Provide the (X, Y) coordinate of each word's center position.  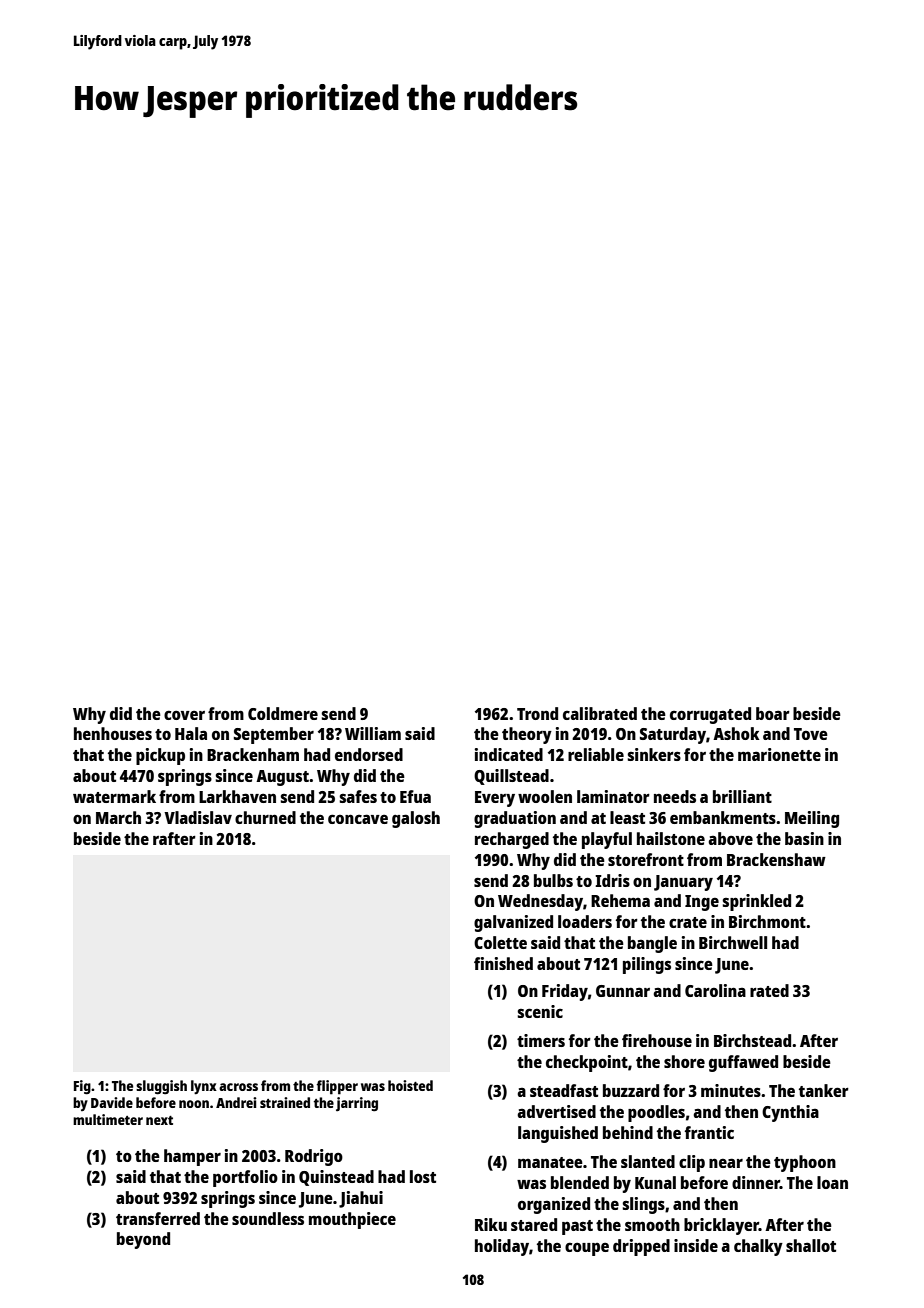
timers (541, 1040)
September (274, 735)
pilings (647, 965)
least (627, 817)
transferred (158, 1218)
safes (358, 796)
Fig (82, 1087)
